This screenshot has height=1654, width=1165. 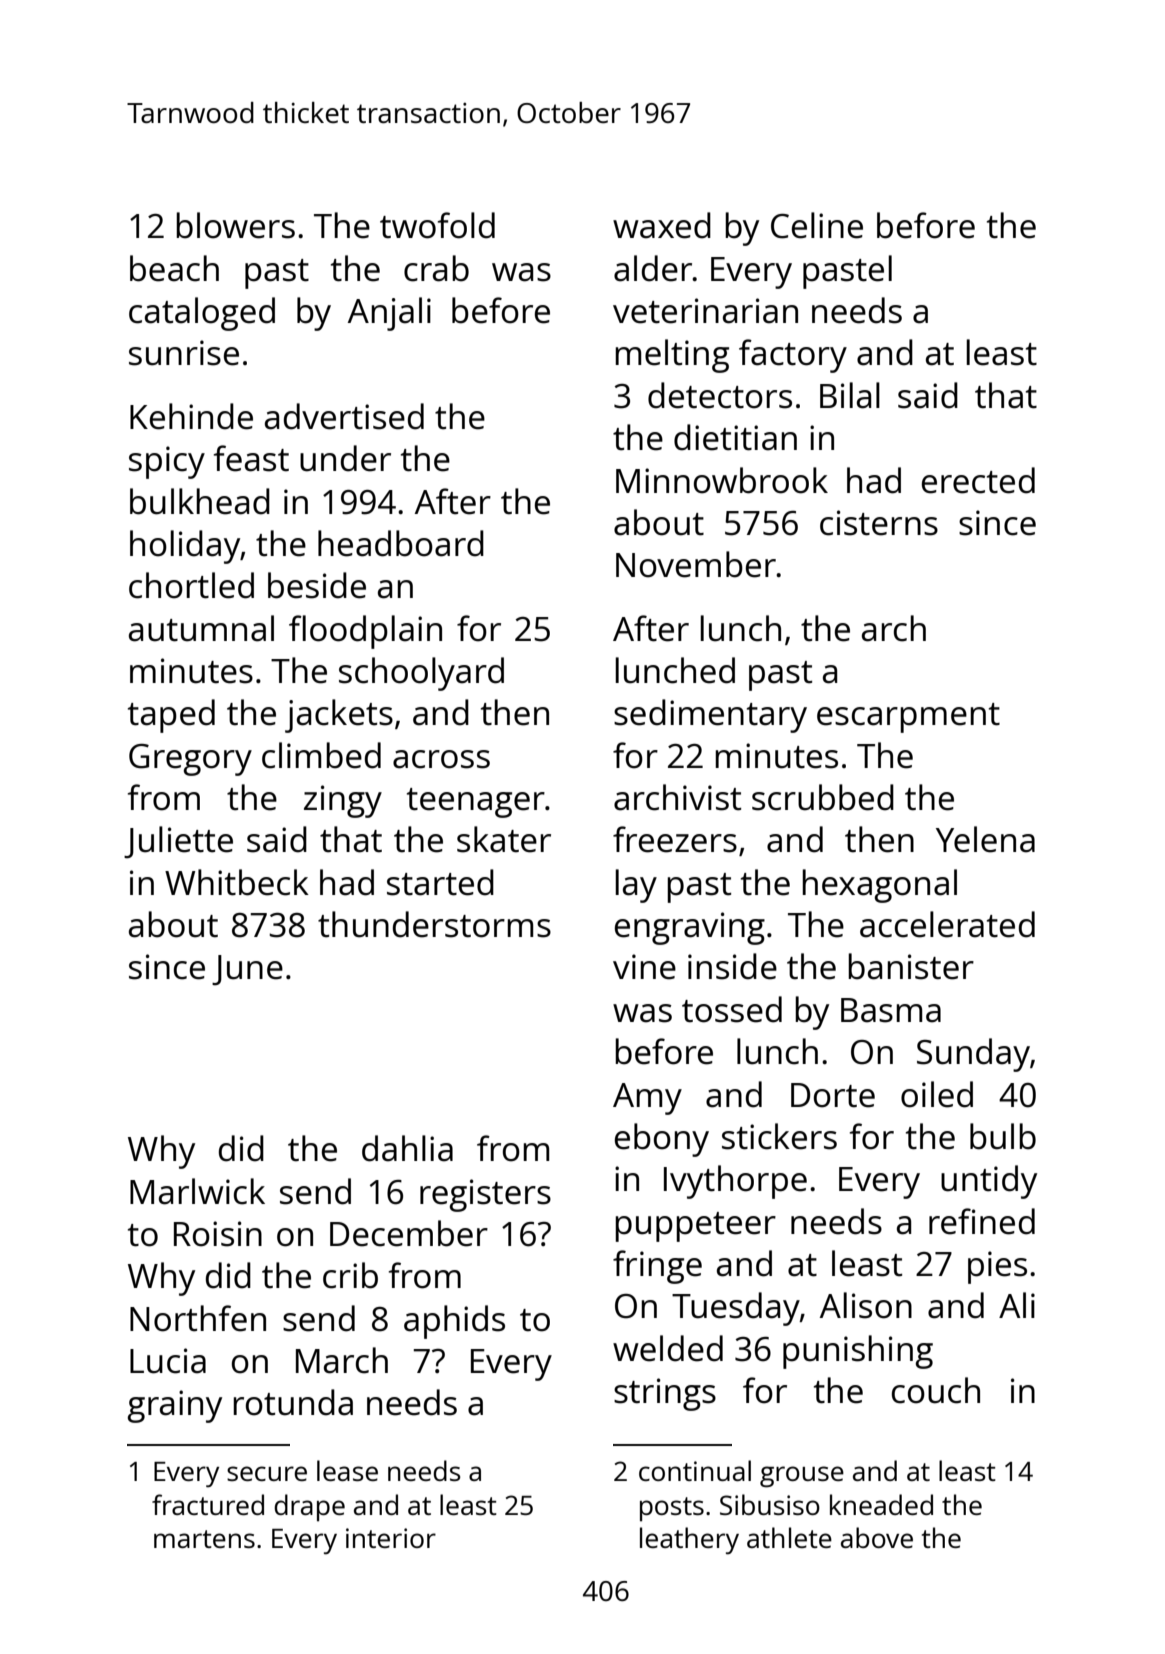 I want to click on June, so click(x=247, y=970).
